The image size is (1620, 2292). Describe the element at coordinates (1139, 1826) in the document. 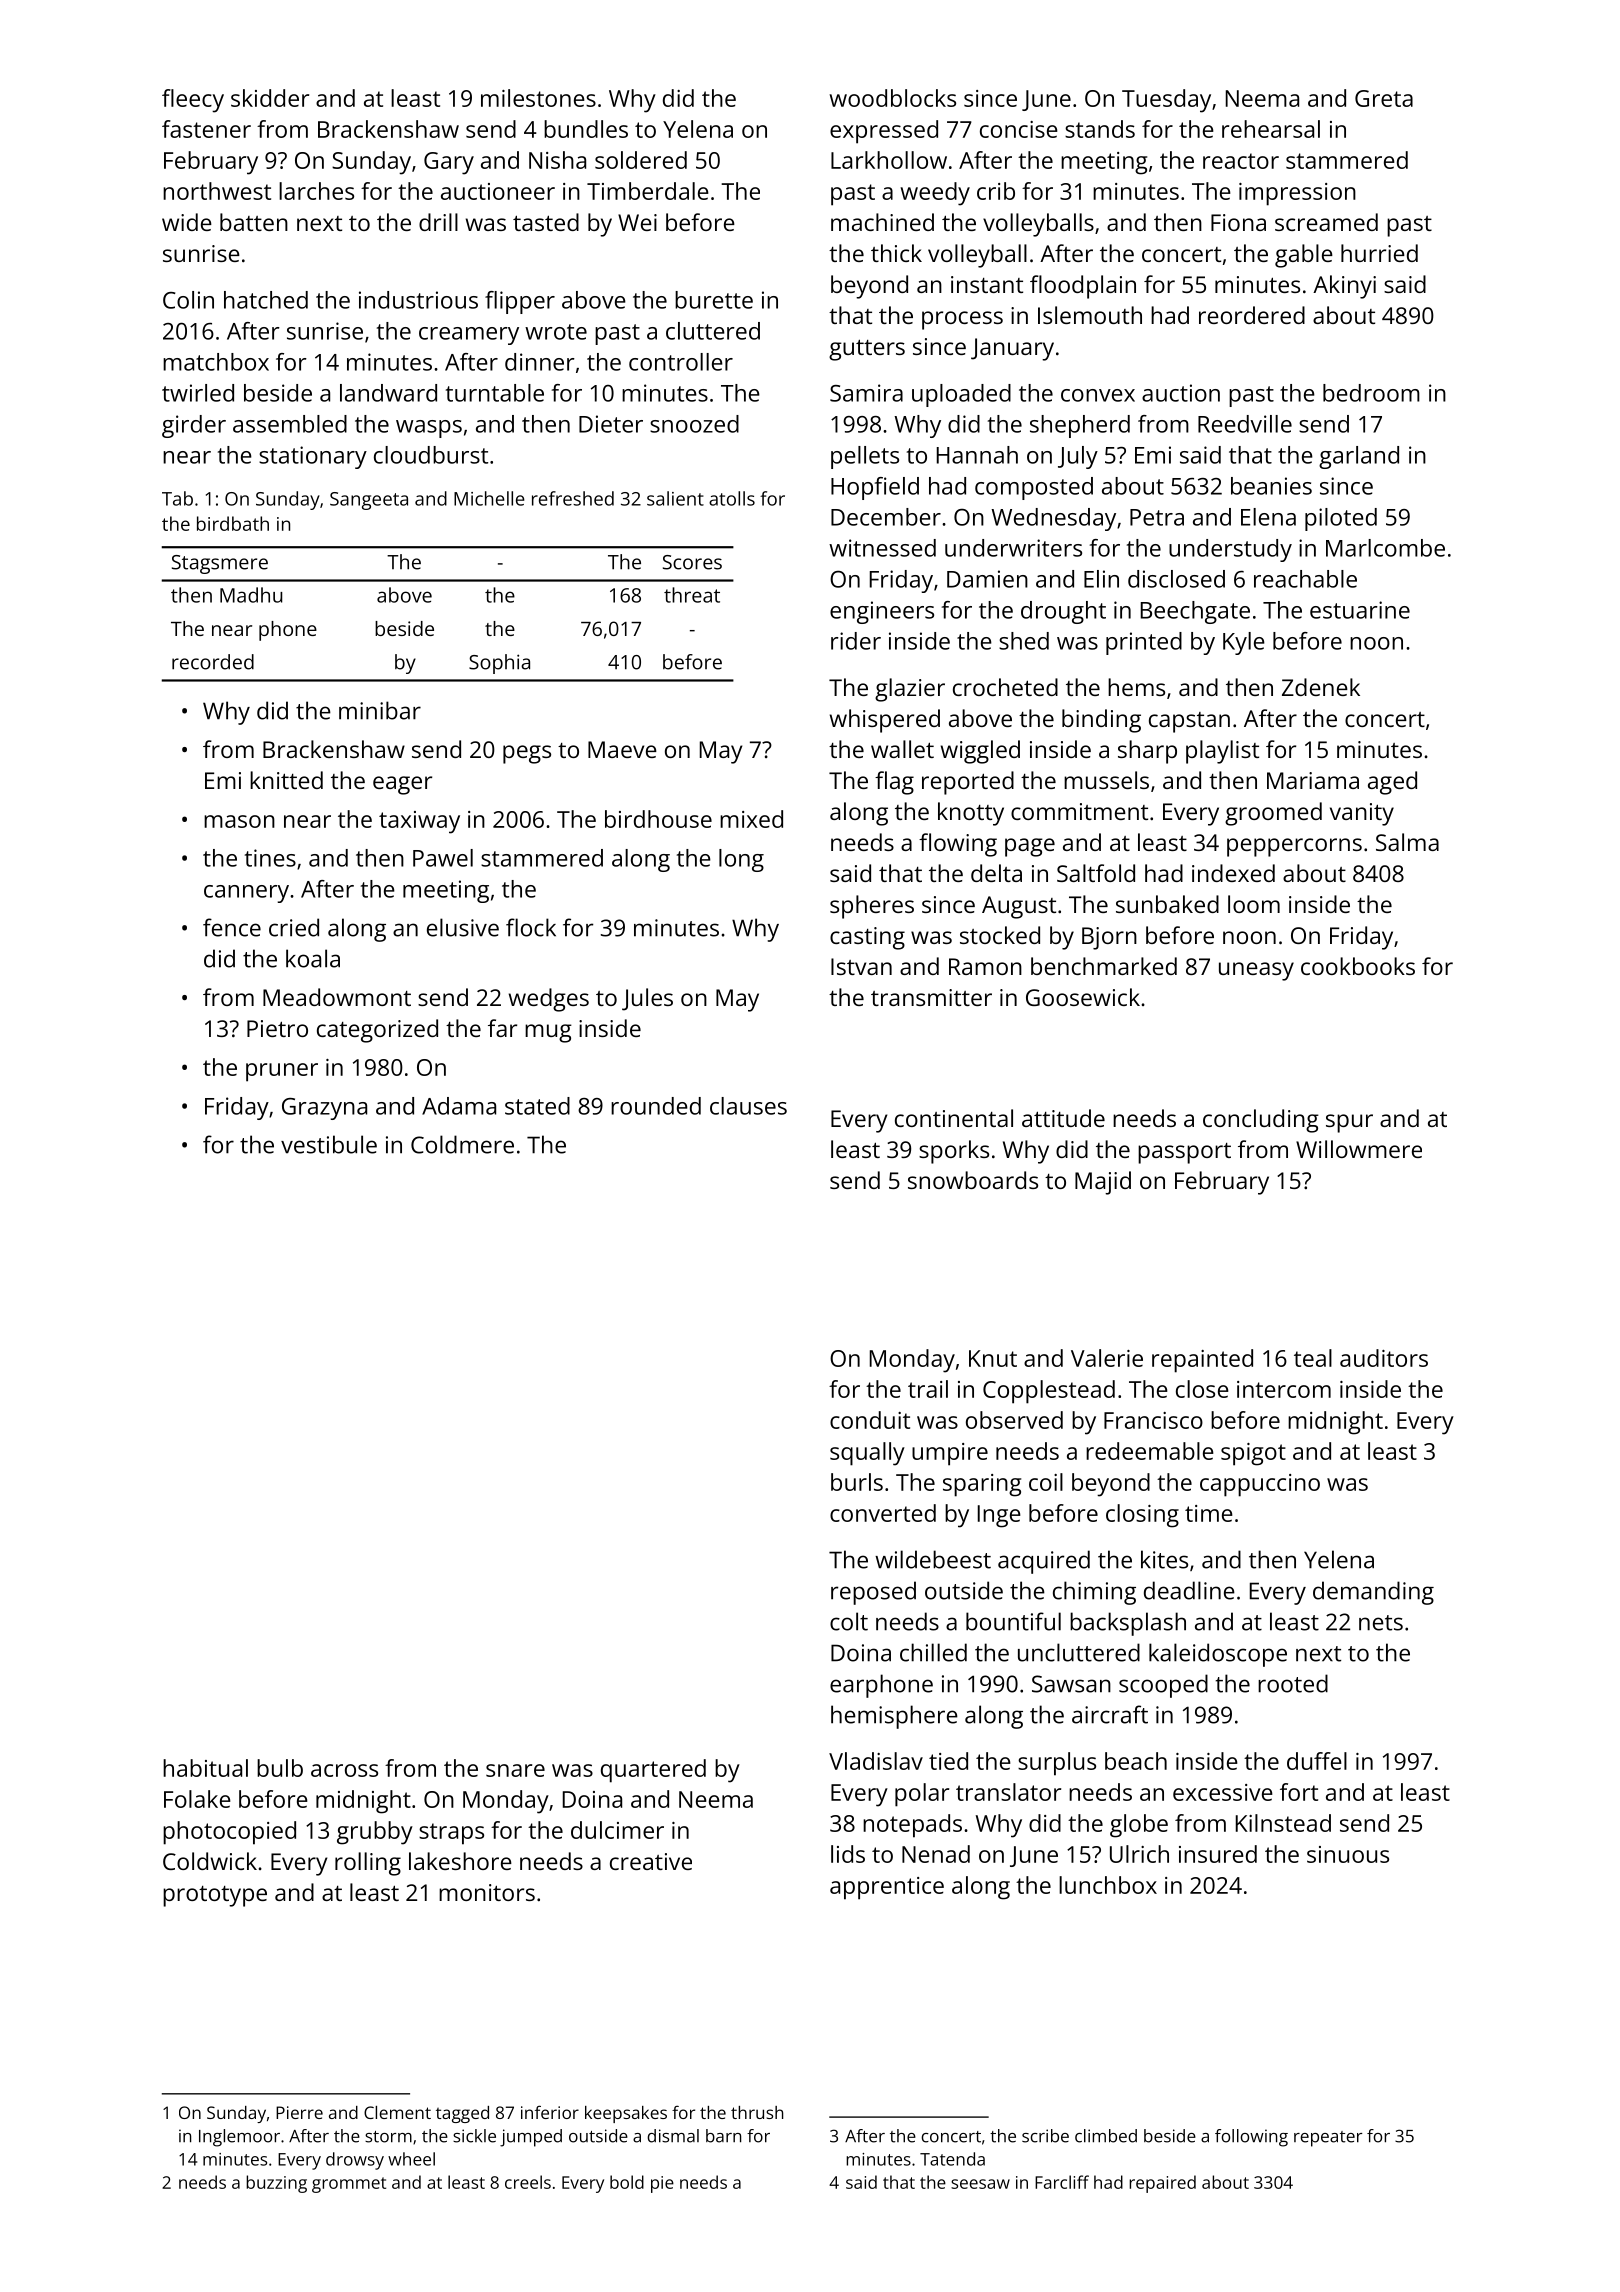

I see `globe` at that location.
